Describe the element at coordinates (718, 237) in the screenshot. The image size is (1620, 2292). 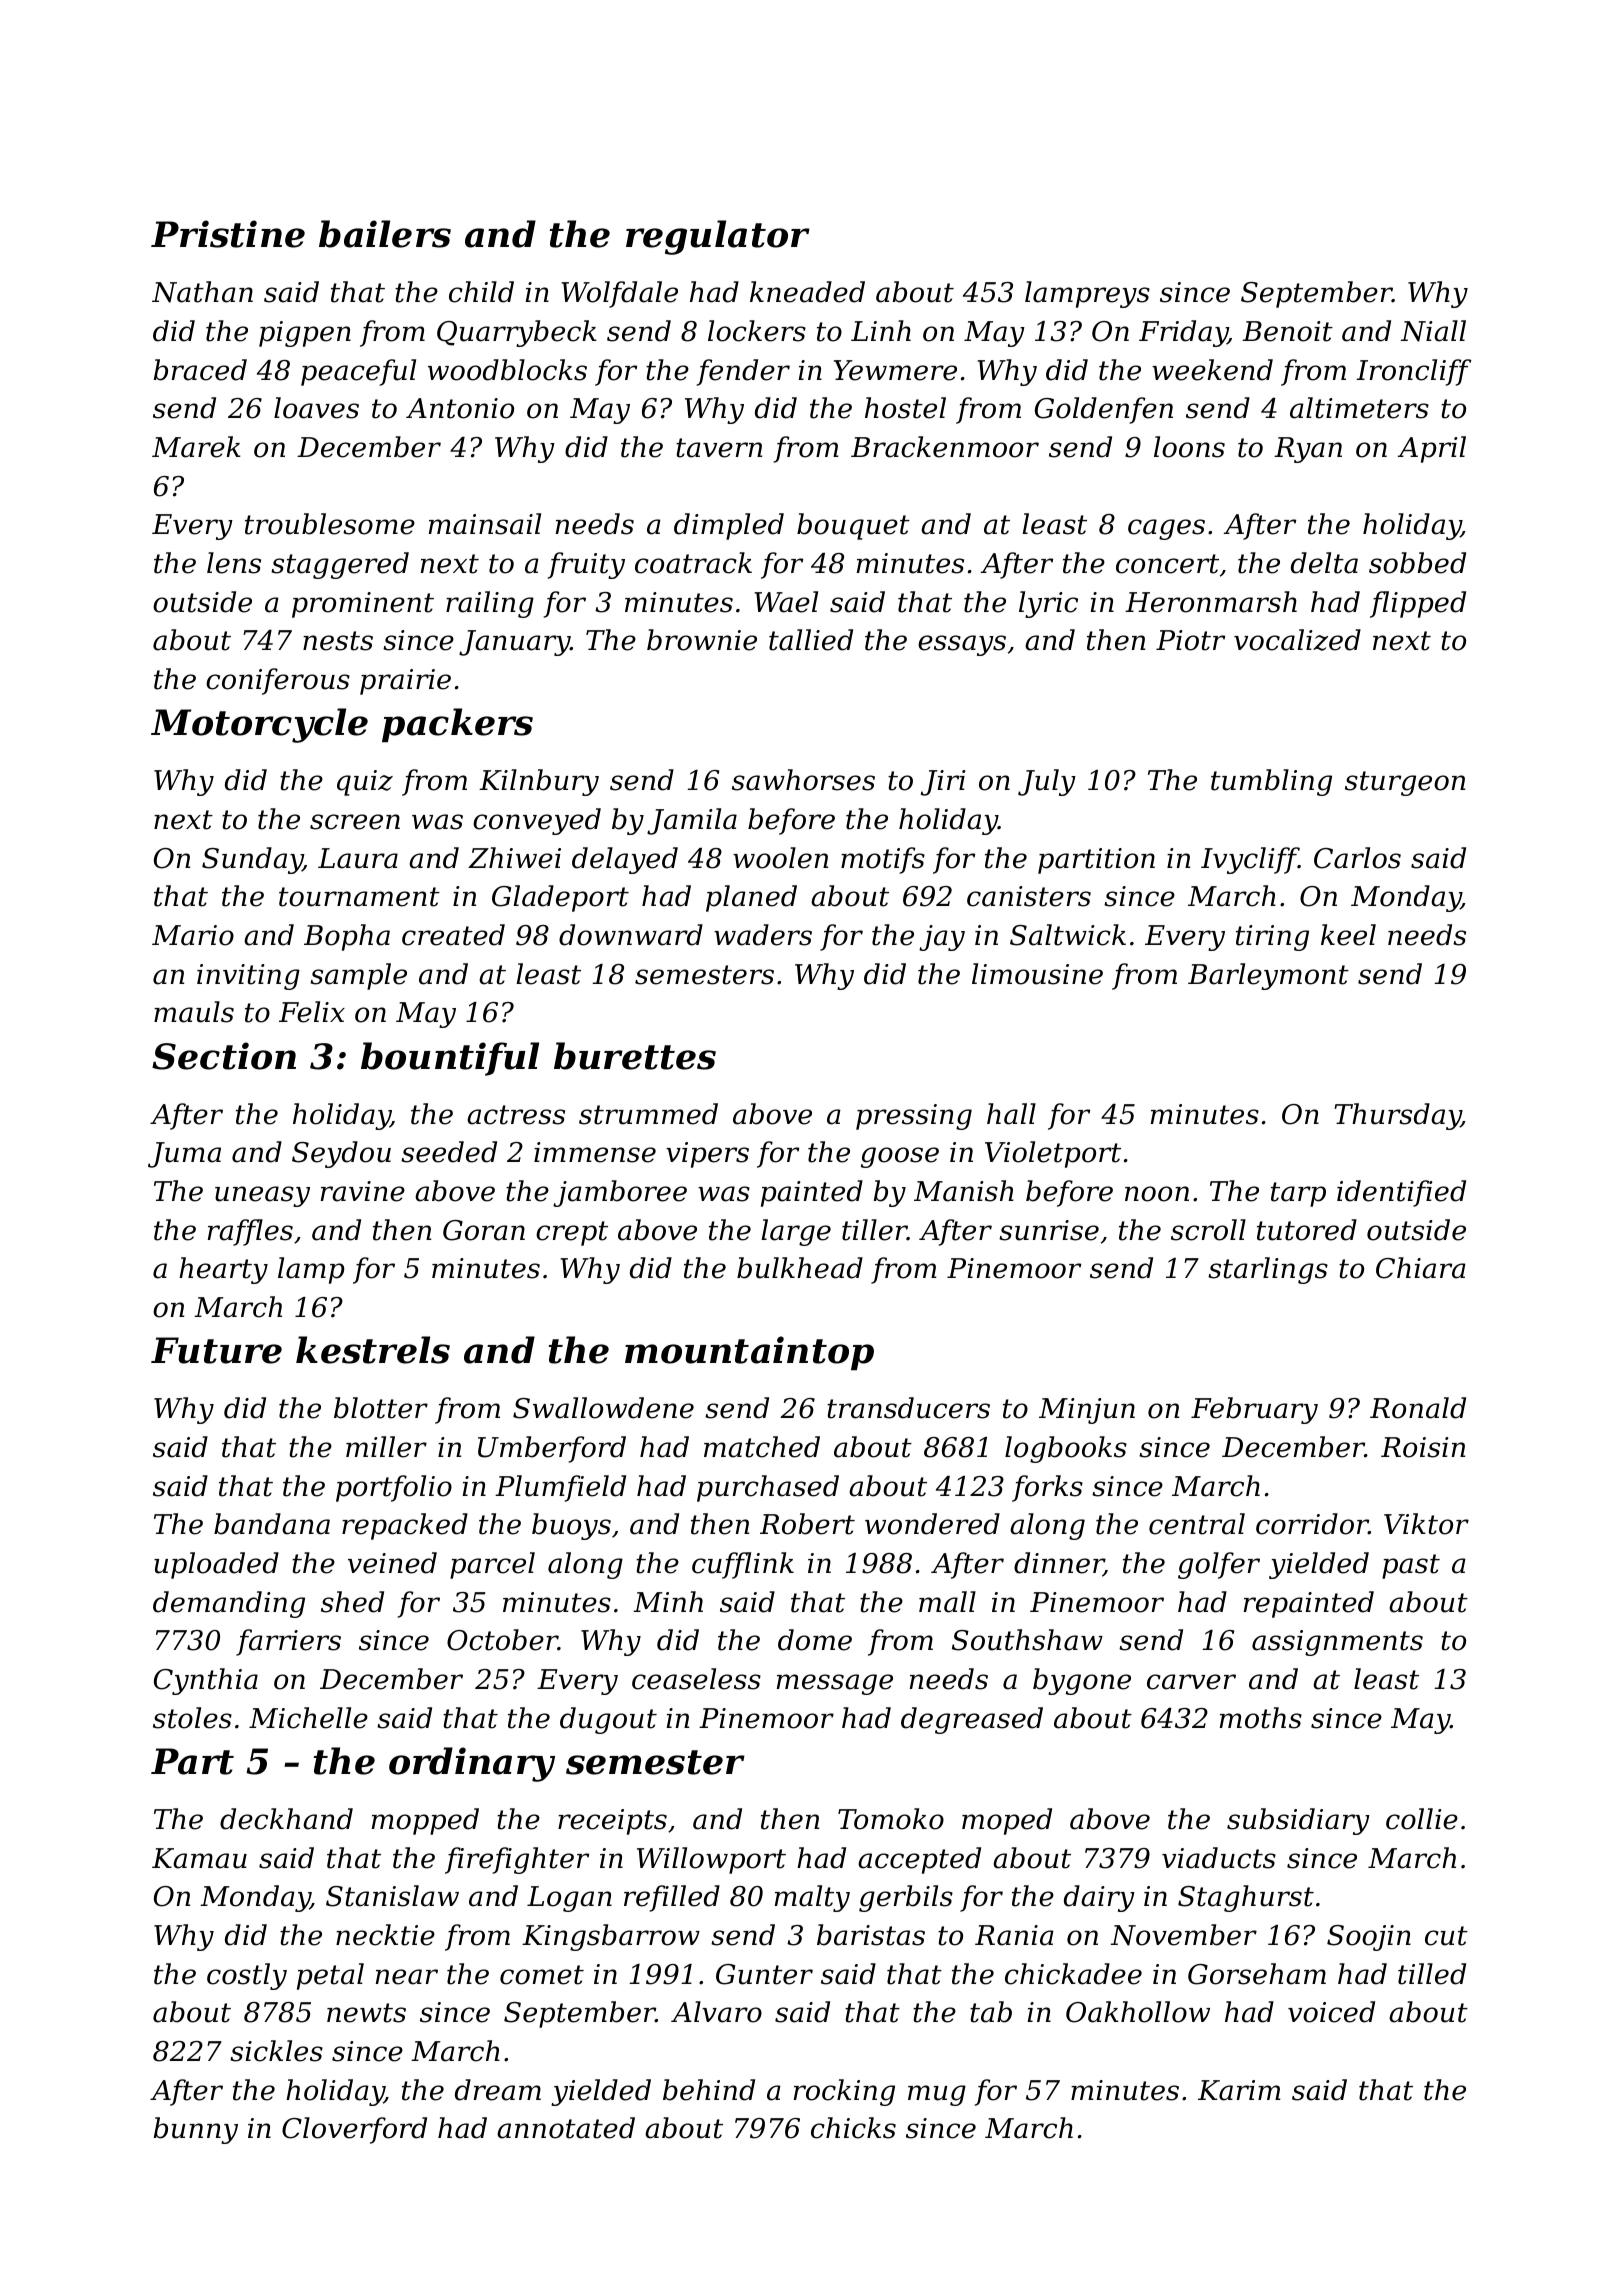
I see `regulator` at that location.
